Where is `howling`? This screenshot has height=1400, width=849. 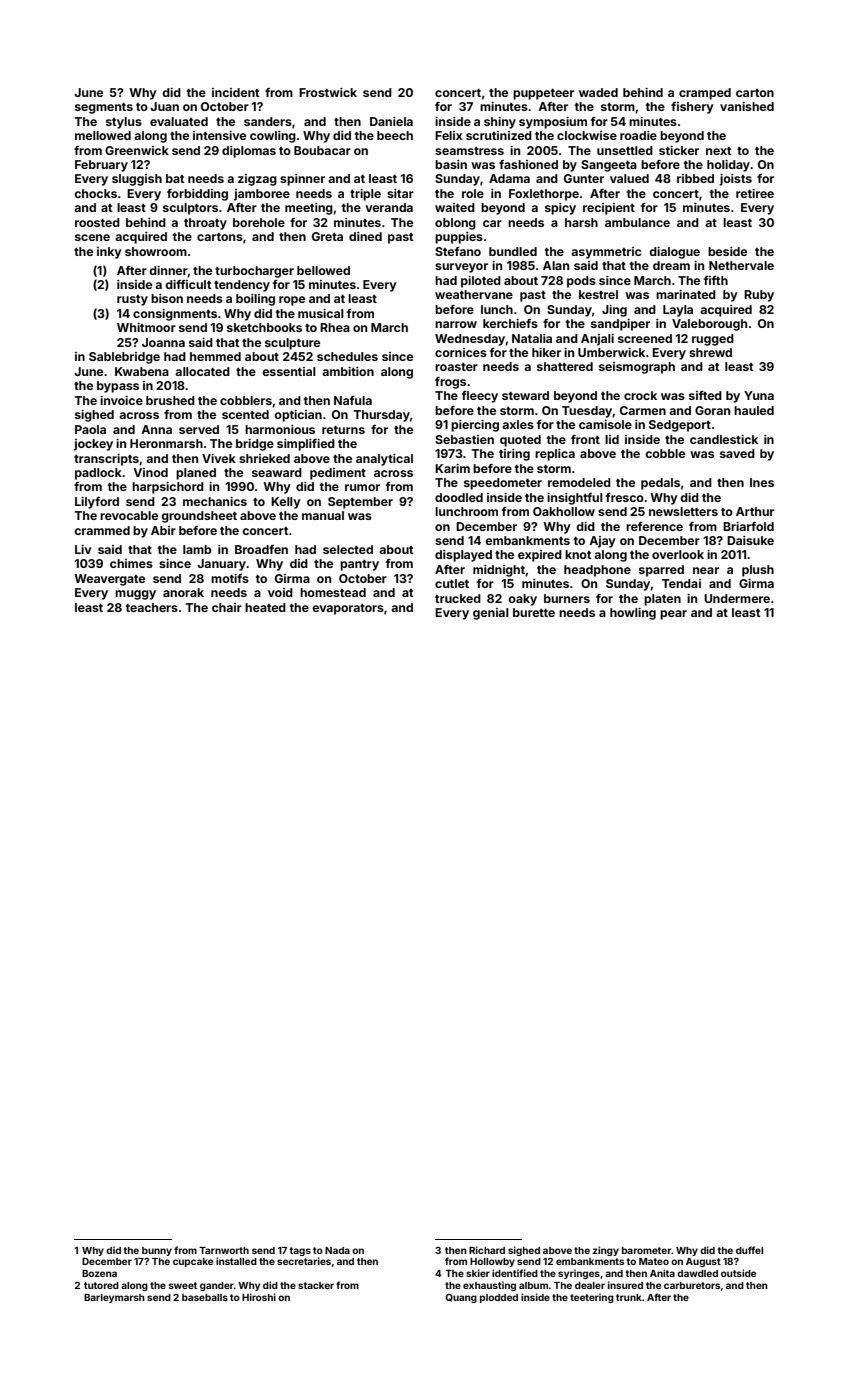
howling is located at coordinates (633, 614).
